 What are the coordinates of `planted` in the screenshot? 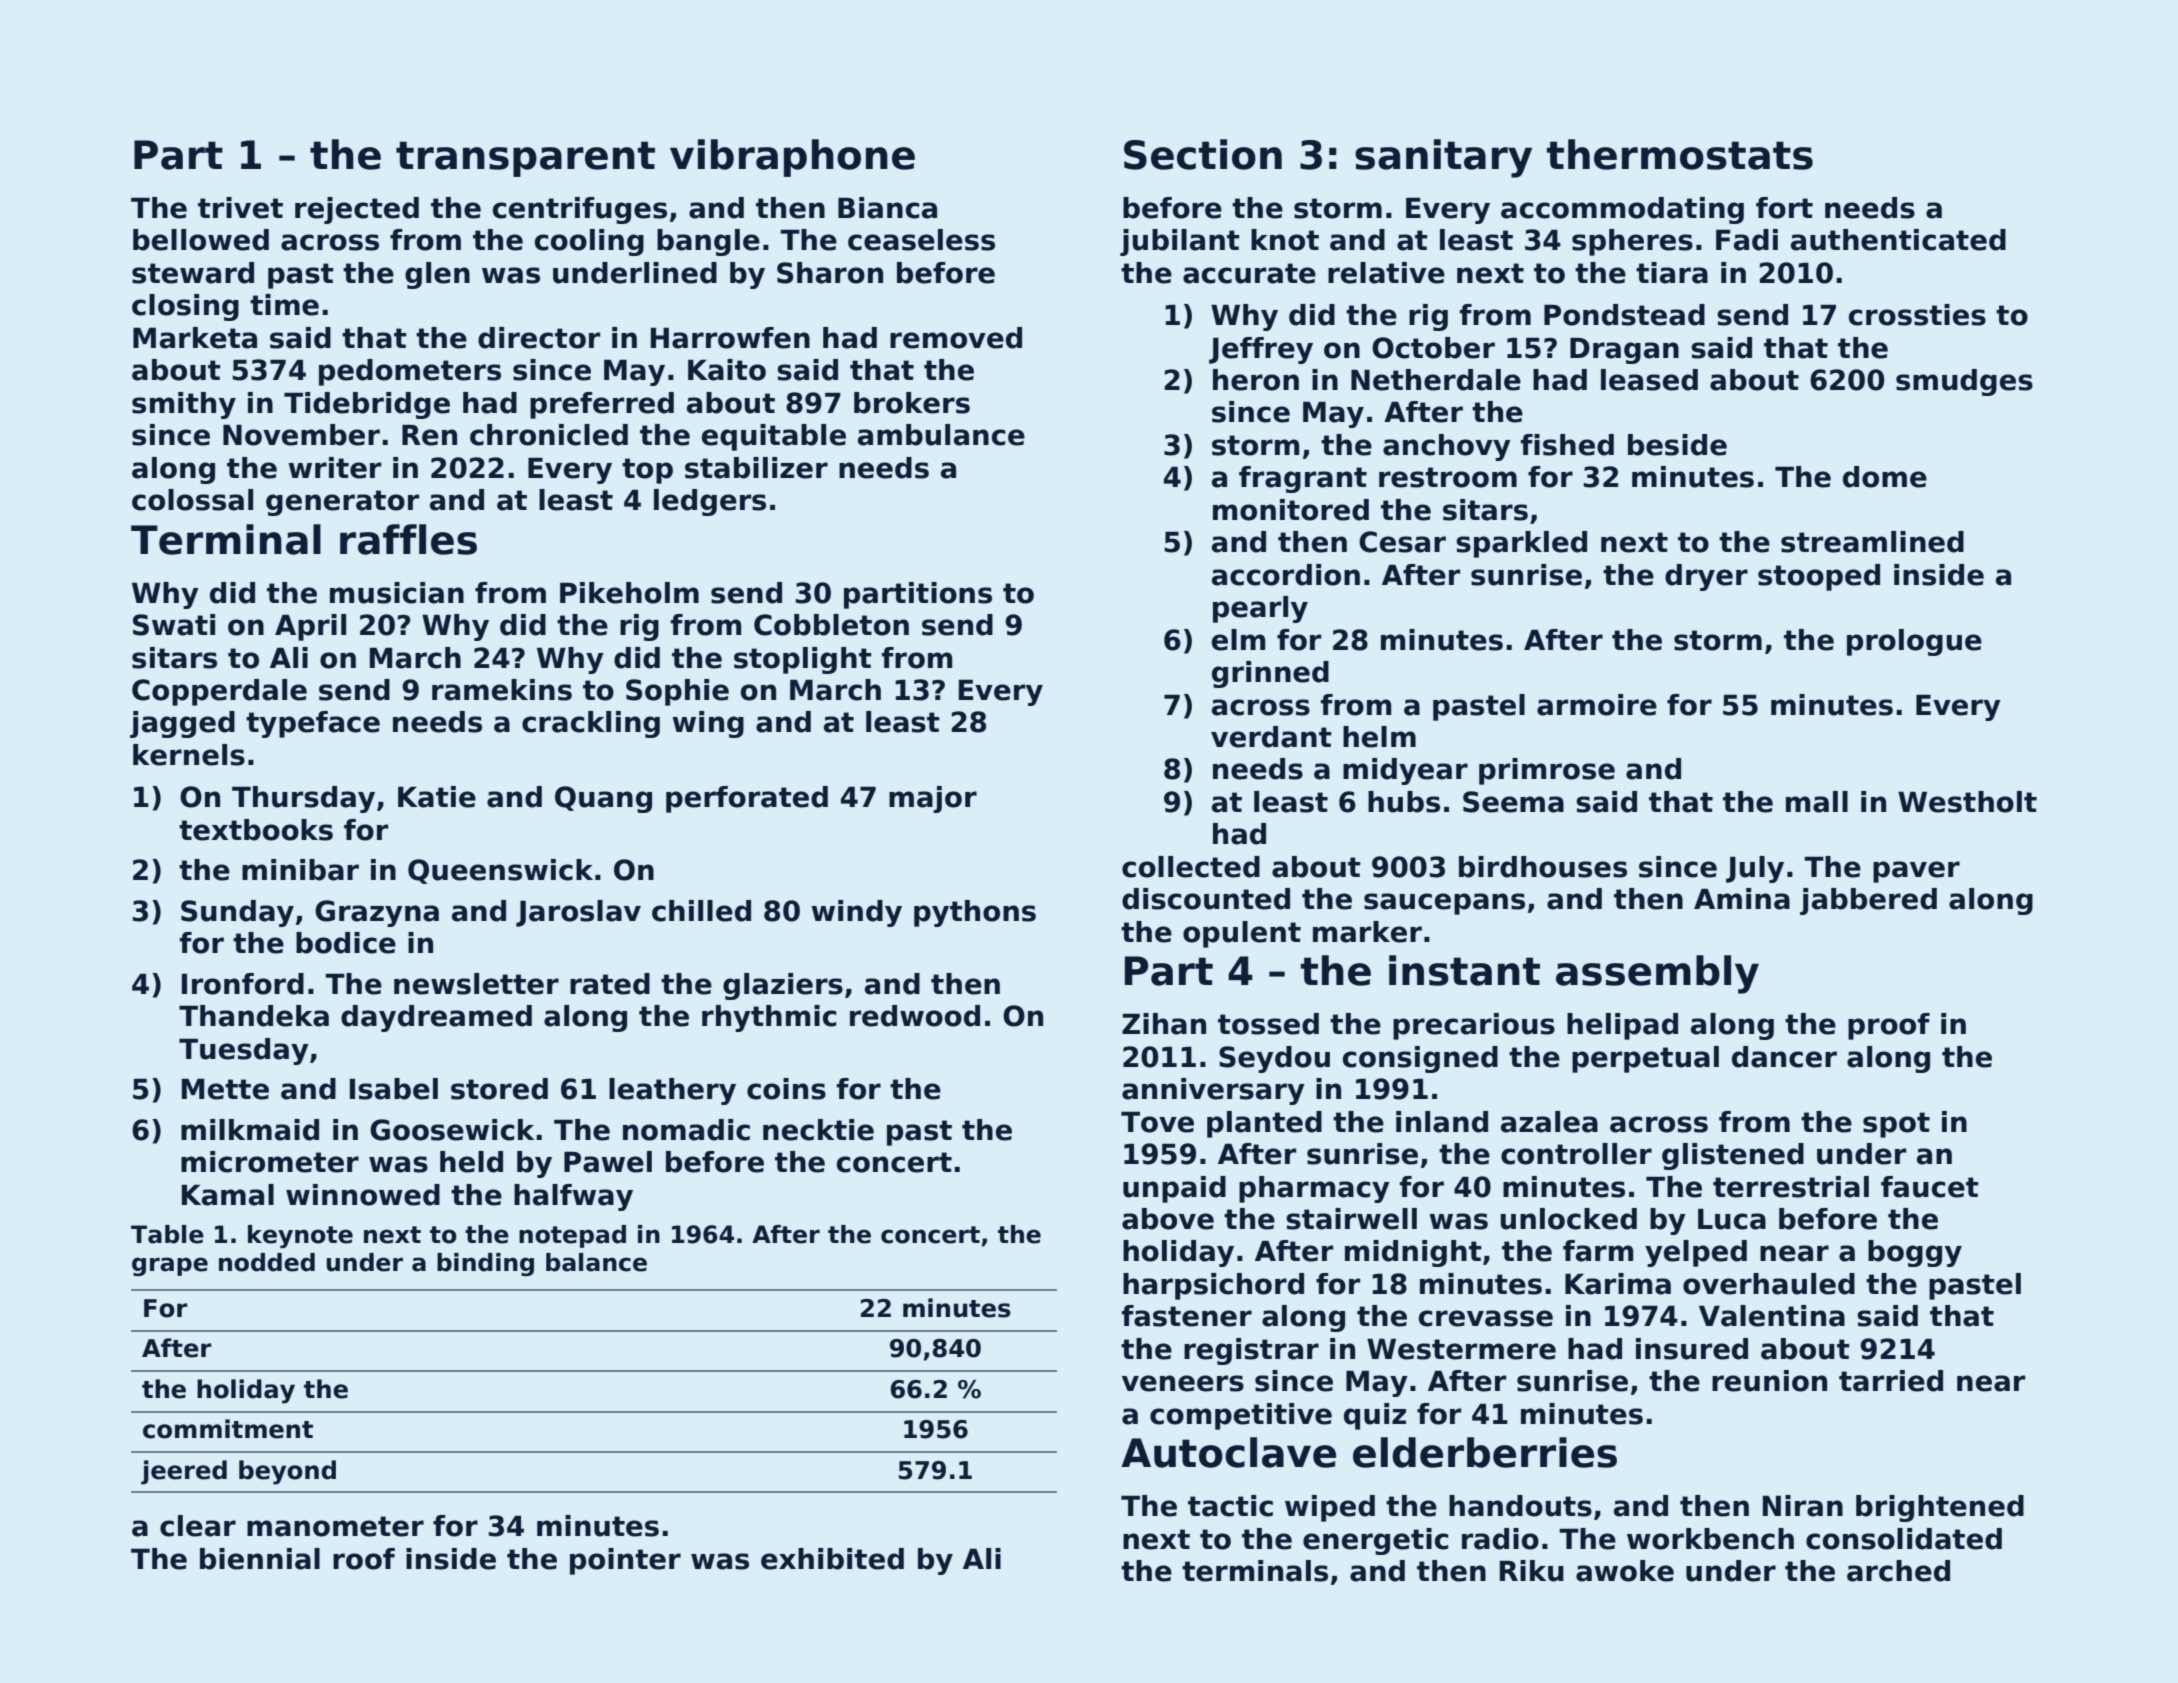 It's located at (1264, 1124).
